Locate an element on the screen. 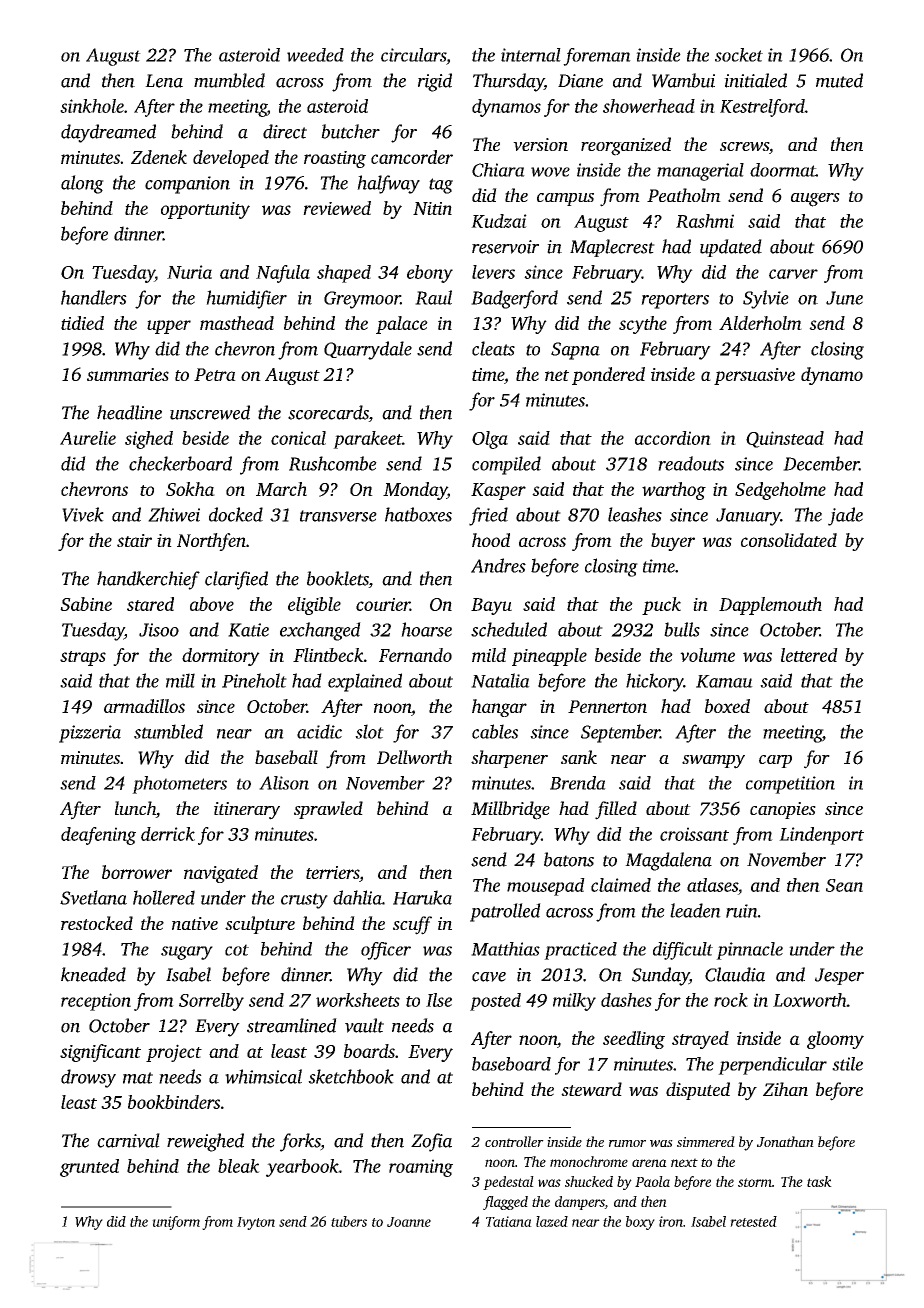 The width and height of the screenshot is (924, 1308). rigid is located at coordinates (435, 82).
